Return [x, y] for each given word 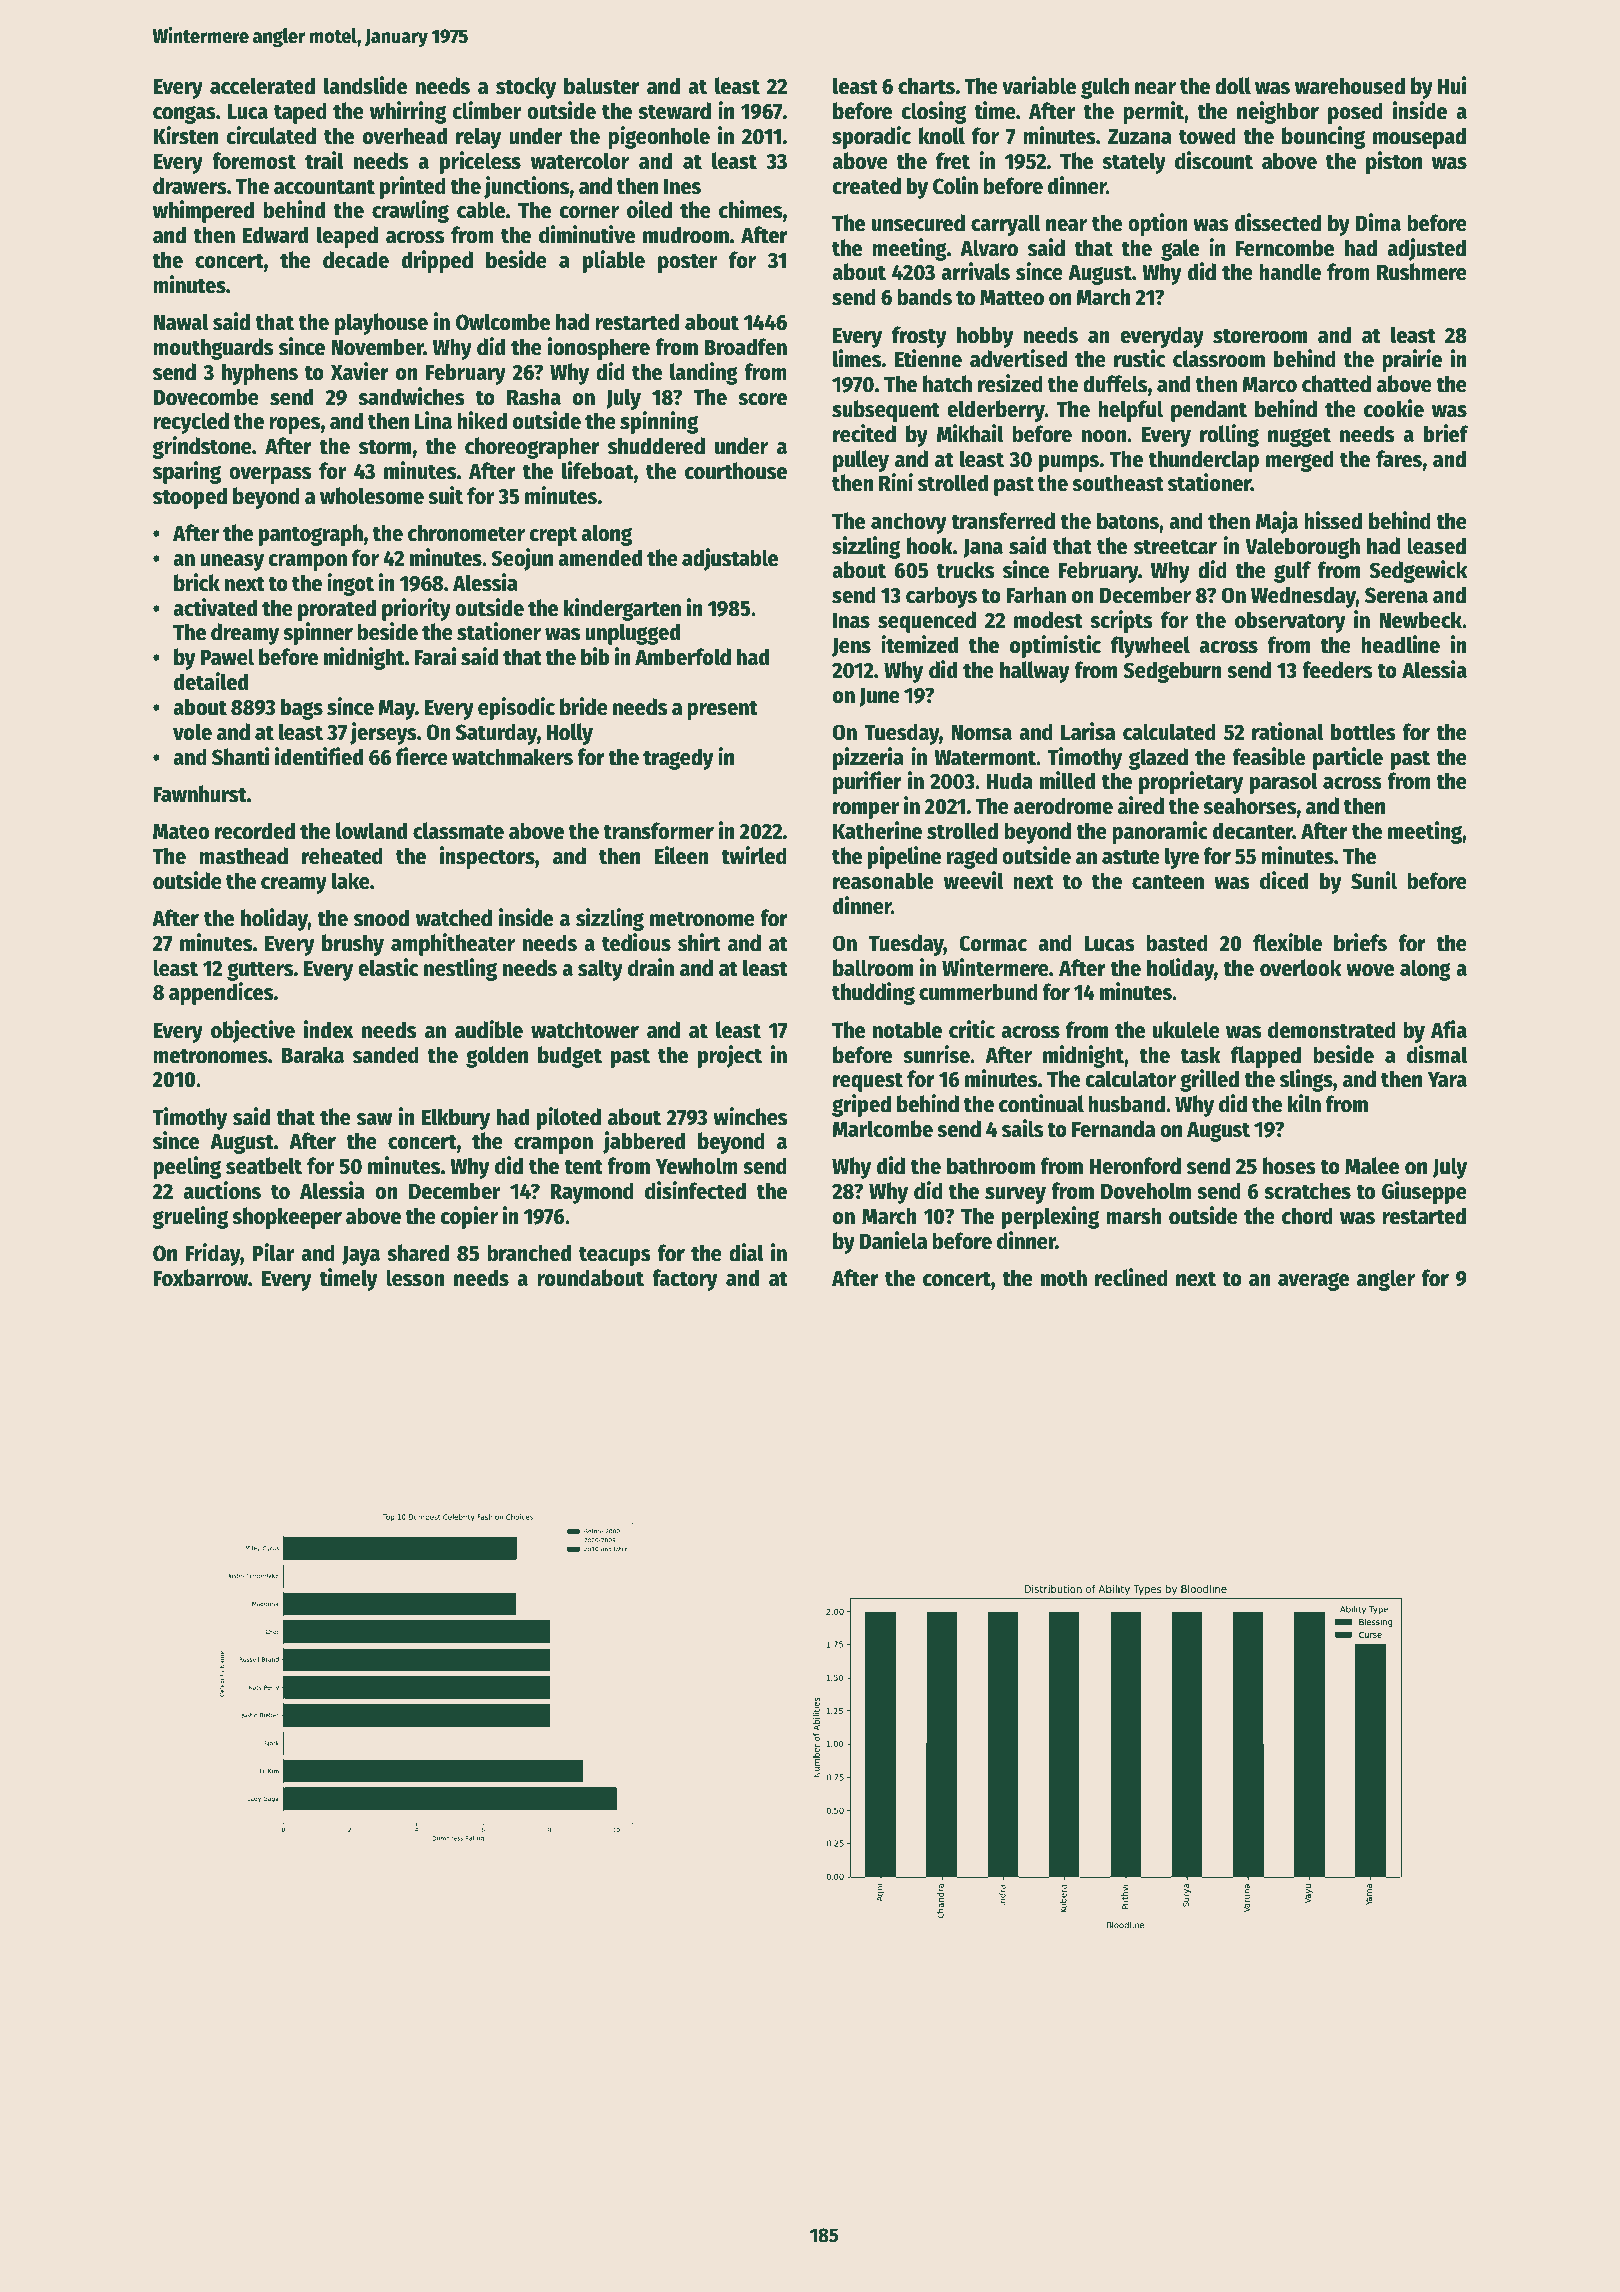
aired [1141, 805]
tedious [636, 942]
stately [1134, 163]
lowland [371, 831]
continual [1041, 1103]
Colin [955, 185]
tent [583, 1167]
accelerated [262, 86]
